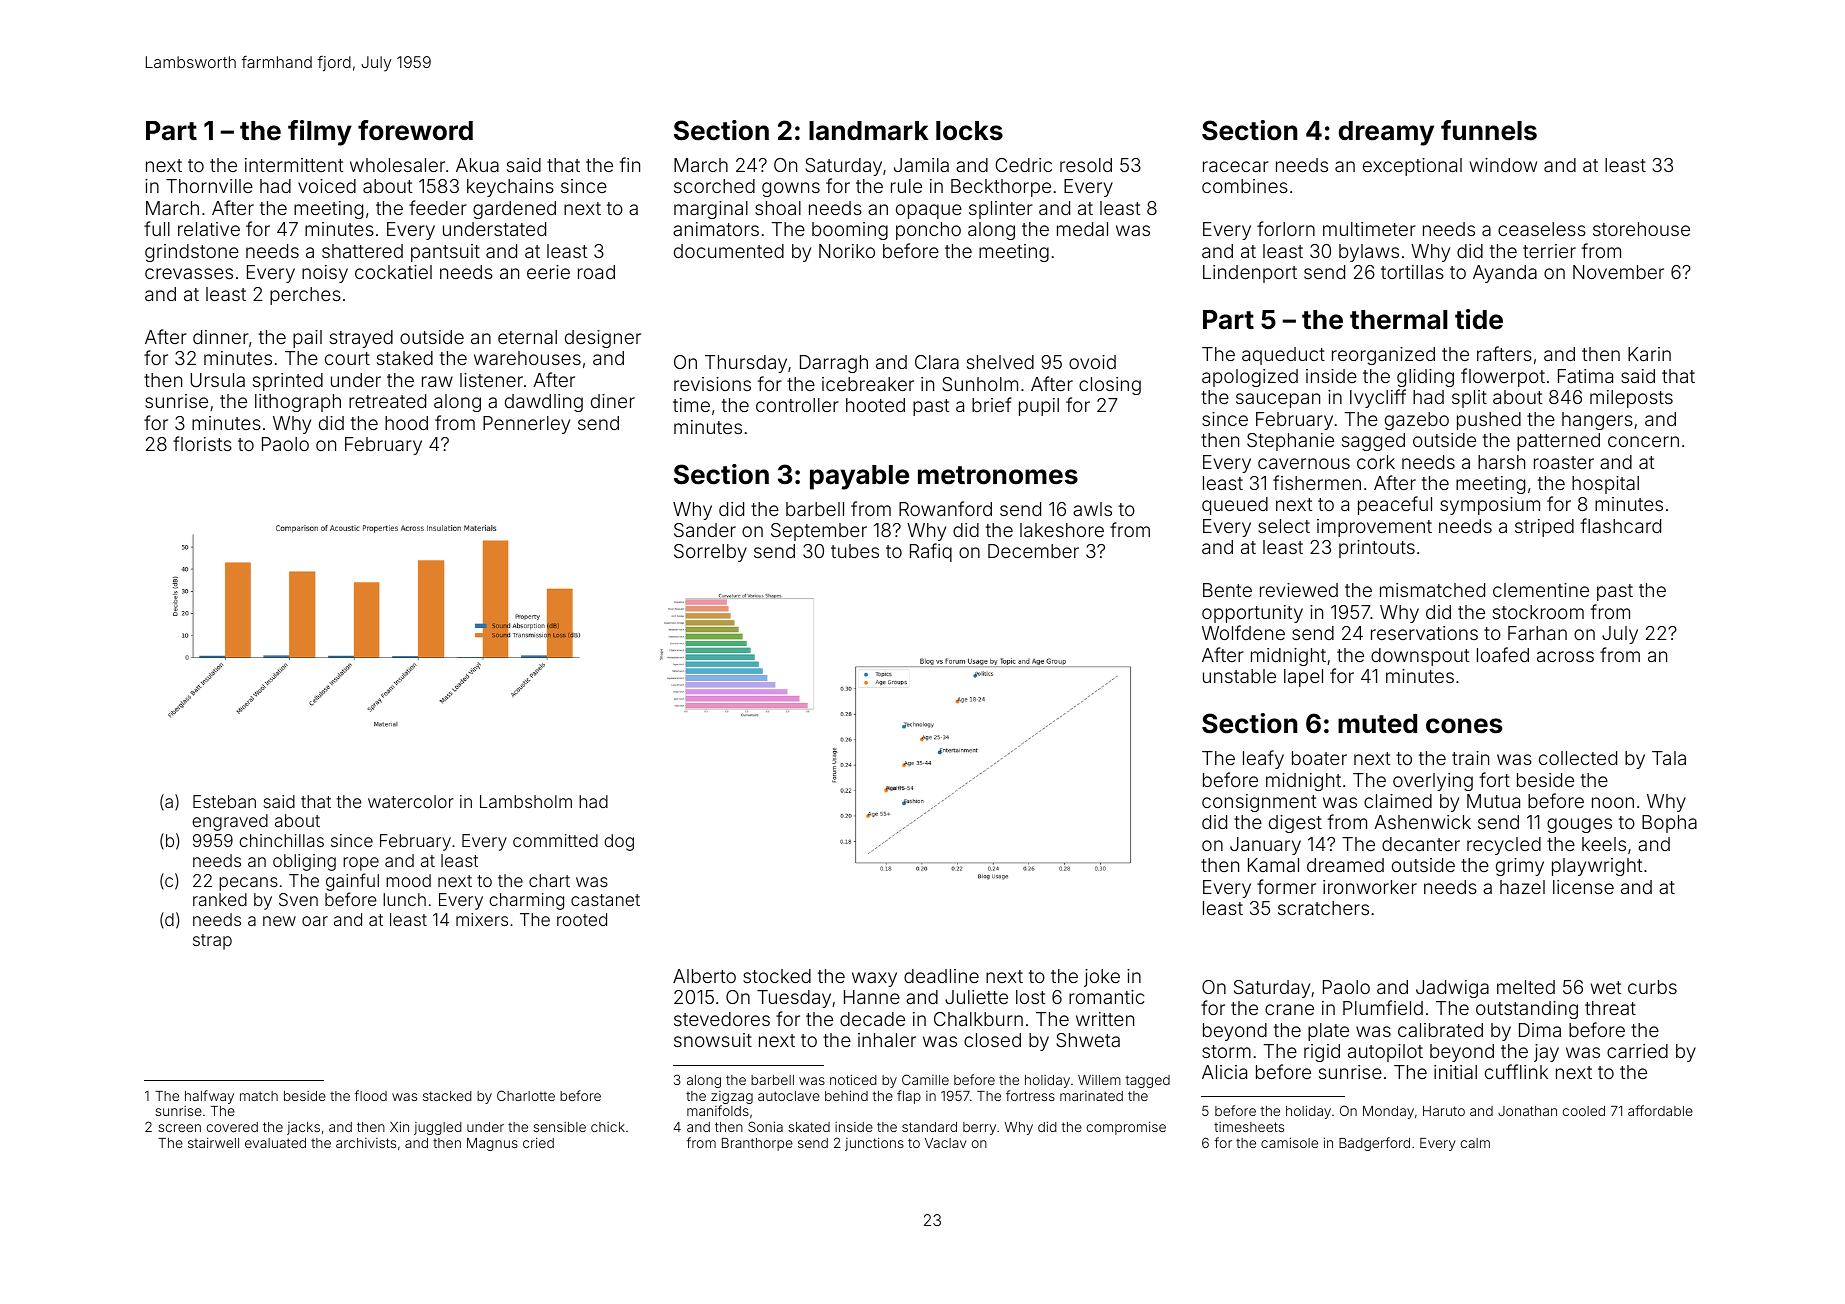 This screenshot has width=1845, height=1304. I want to click on funnels, so click(1489, 130).
